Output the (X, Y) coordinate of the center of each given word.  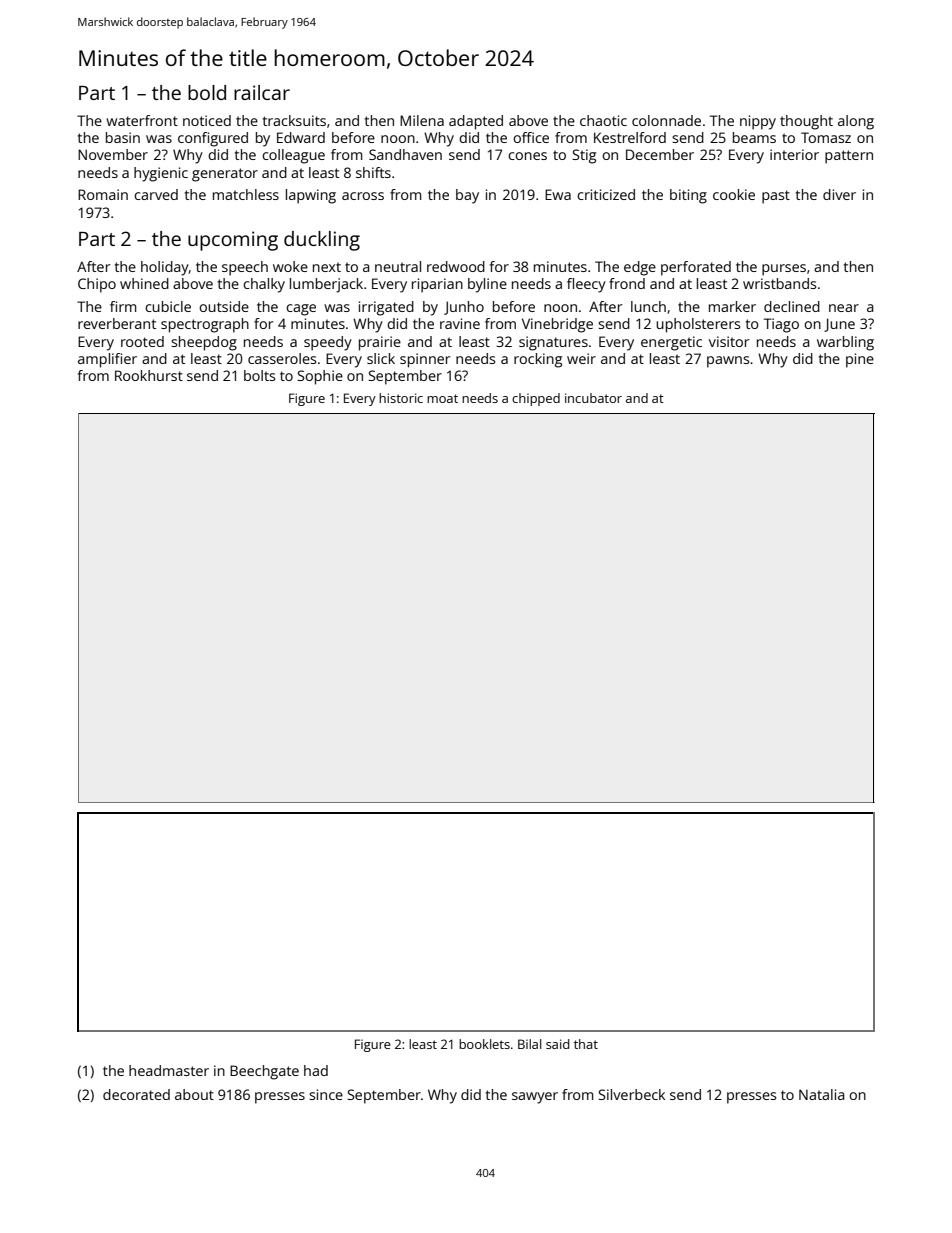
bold (207, 92)
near (844, 308)
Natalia (822, 1094)
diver (839, 194)
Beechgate (264, 1072)
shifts (373, 172)
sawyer (535, 1098)
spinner (425, 360)
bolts (259, 375)
